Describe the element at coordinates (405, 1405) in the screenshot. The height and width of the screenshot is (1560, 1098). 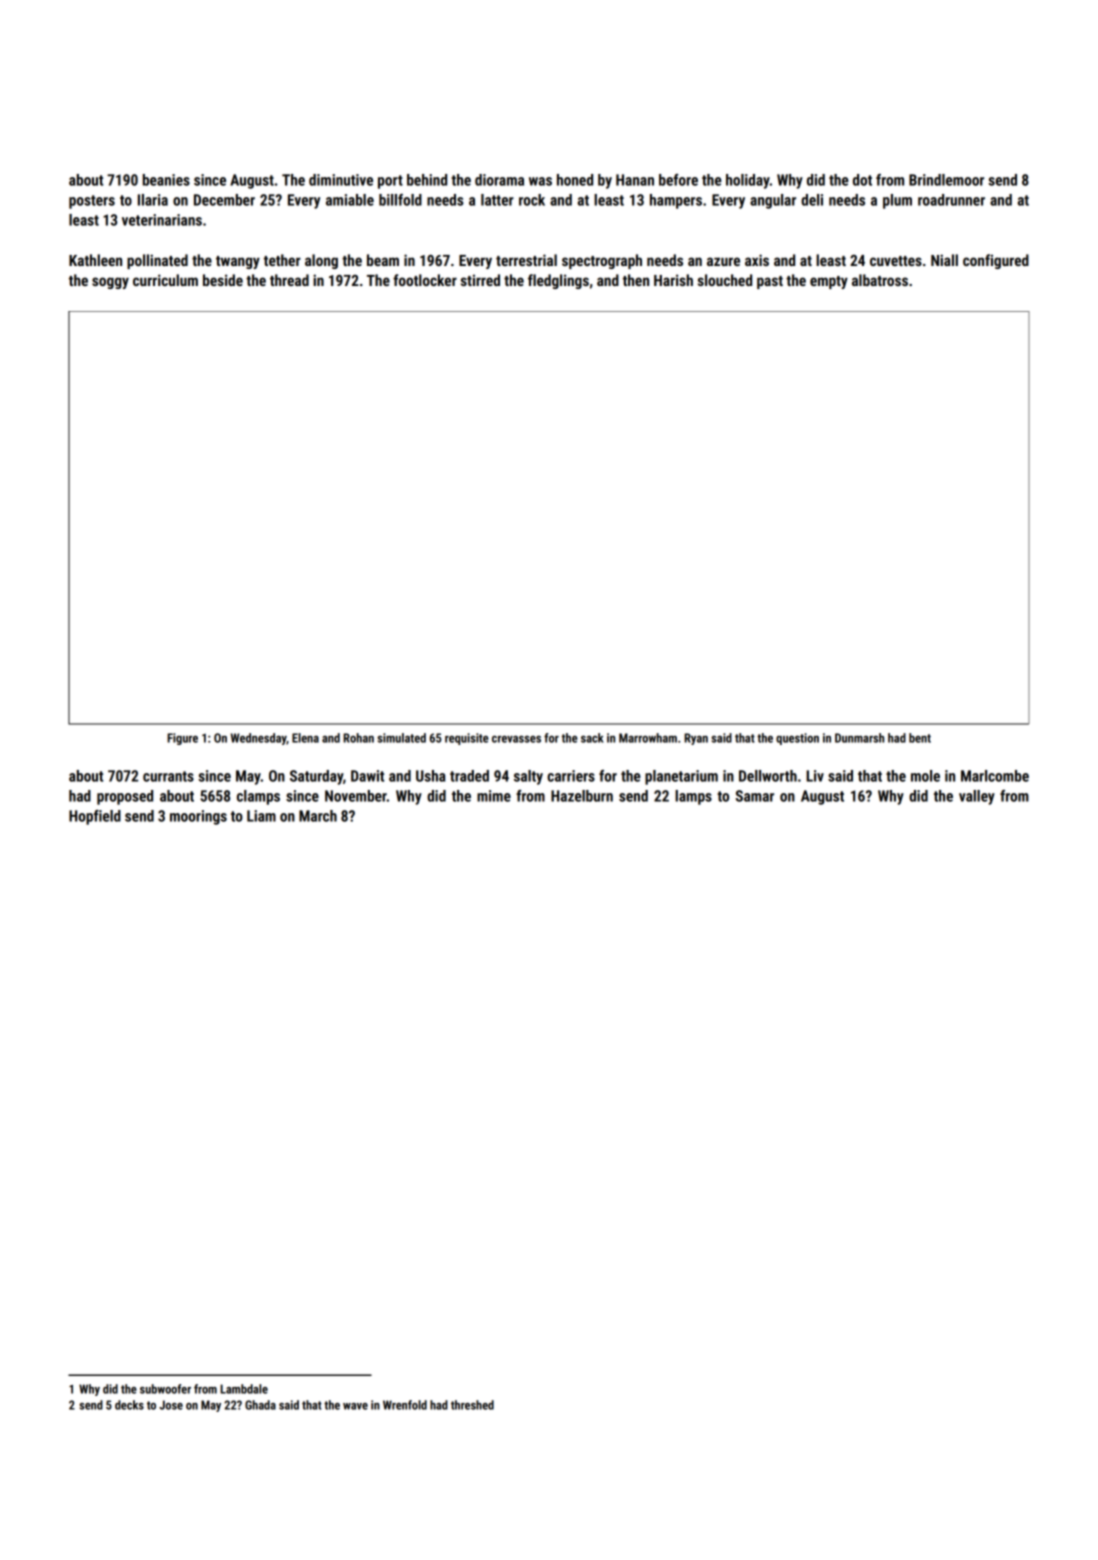
I see `Wrenfold` at that location.
